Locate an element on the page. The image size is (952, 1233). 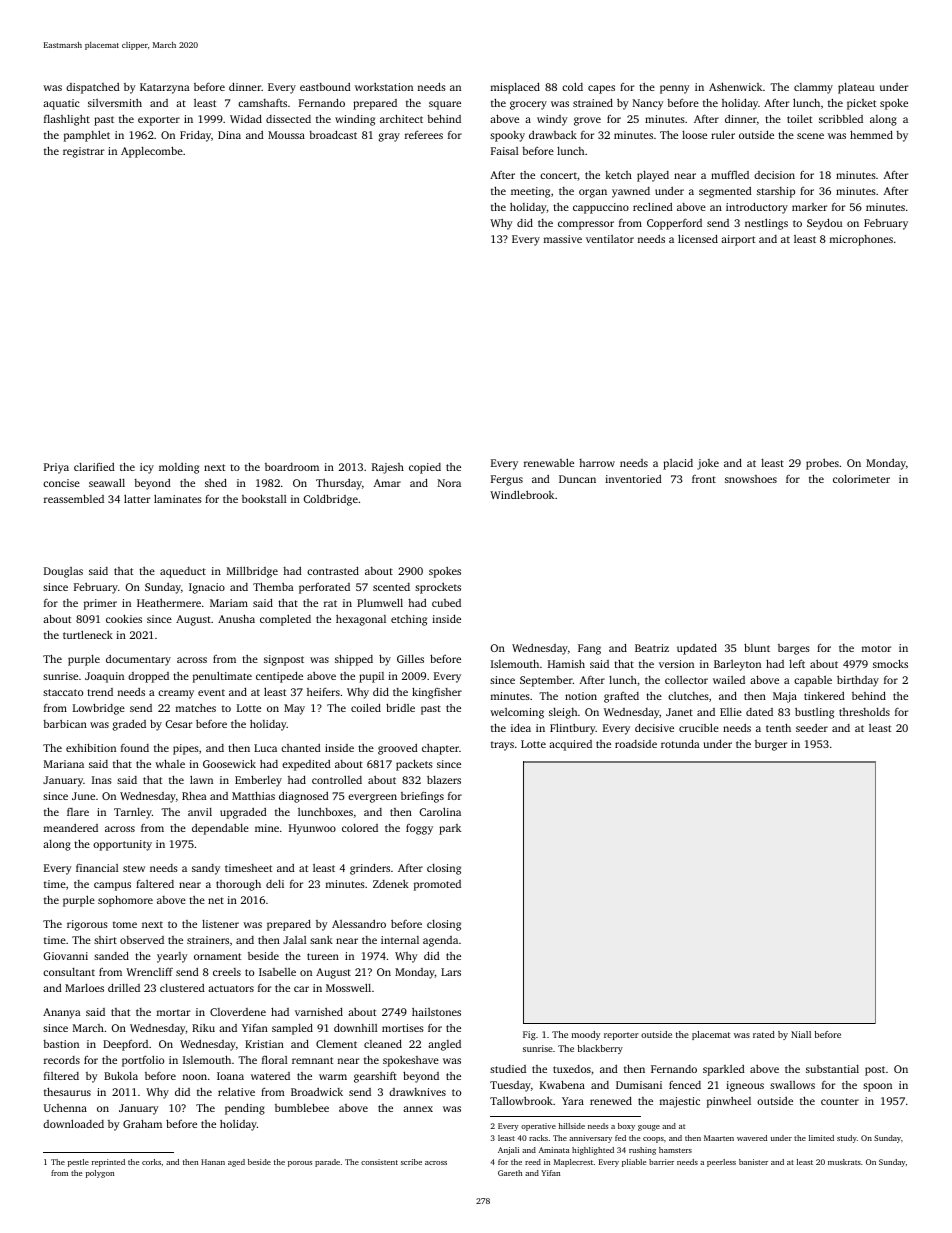
renewable is located at coordinates (549, 462).
